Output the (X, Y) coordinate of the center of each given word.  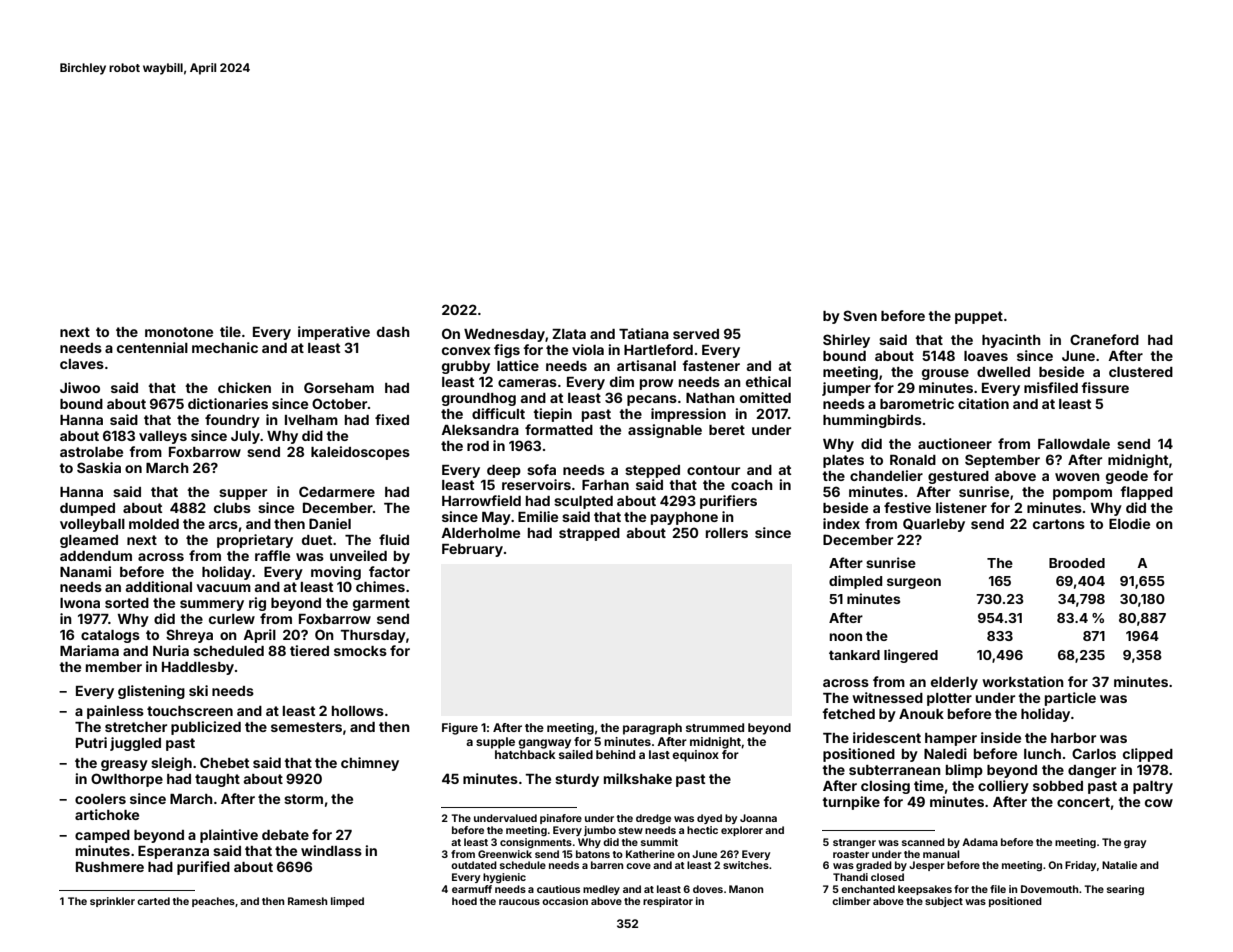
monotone (179, 332)
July (245, 437)
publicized (206, 728)
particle (1070, 699)
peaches (213, 902)
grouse (945, 374)
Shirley (846, 341)
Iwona (80, 603)
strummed (715, 727)
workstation (1023, 681)
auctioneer (955, 443)
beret (727, 430)
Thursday (373, 636)
